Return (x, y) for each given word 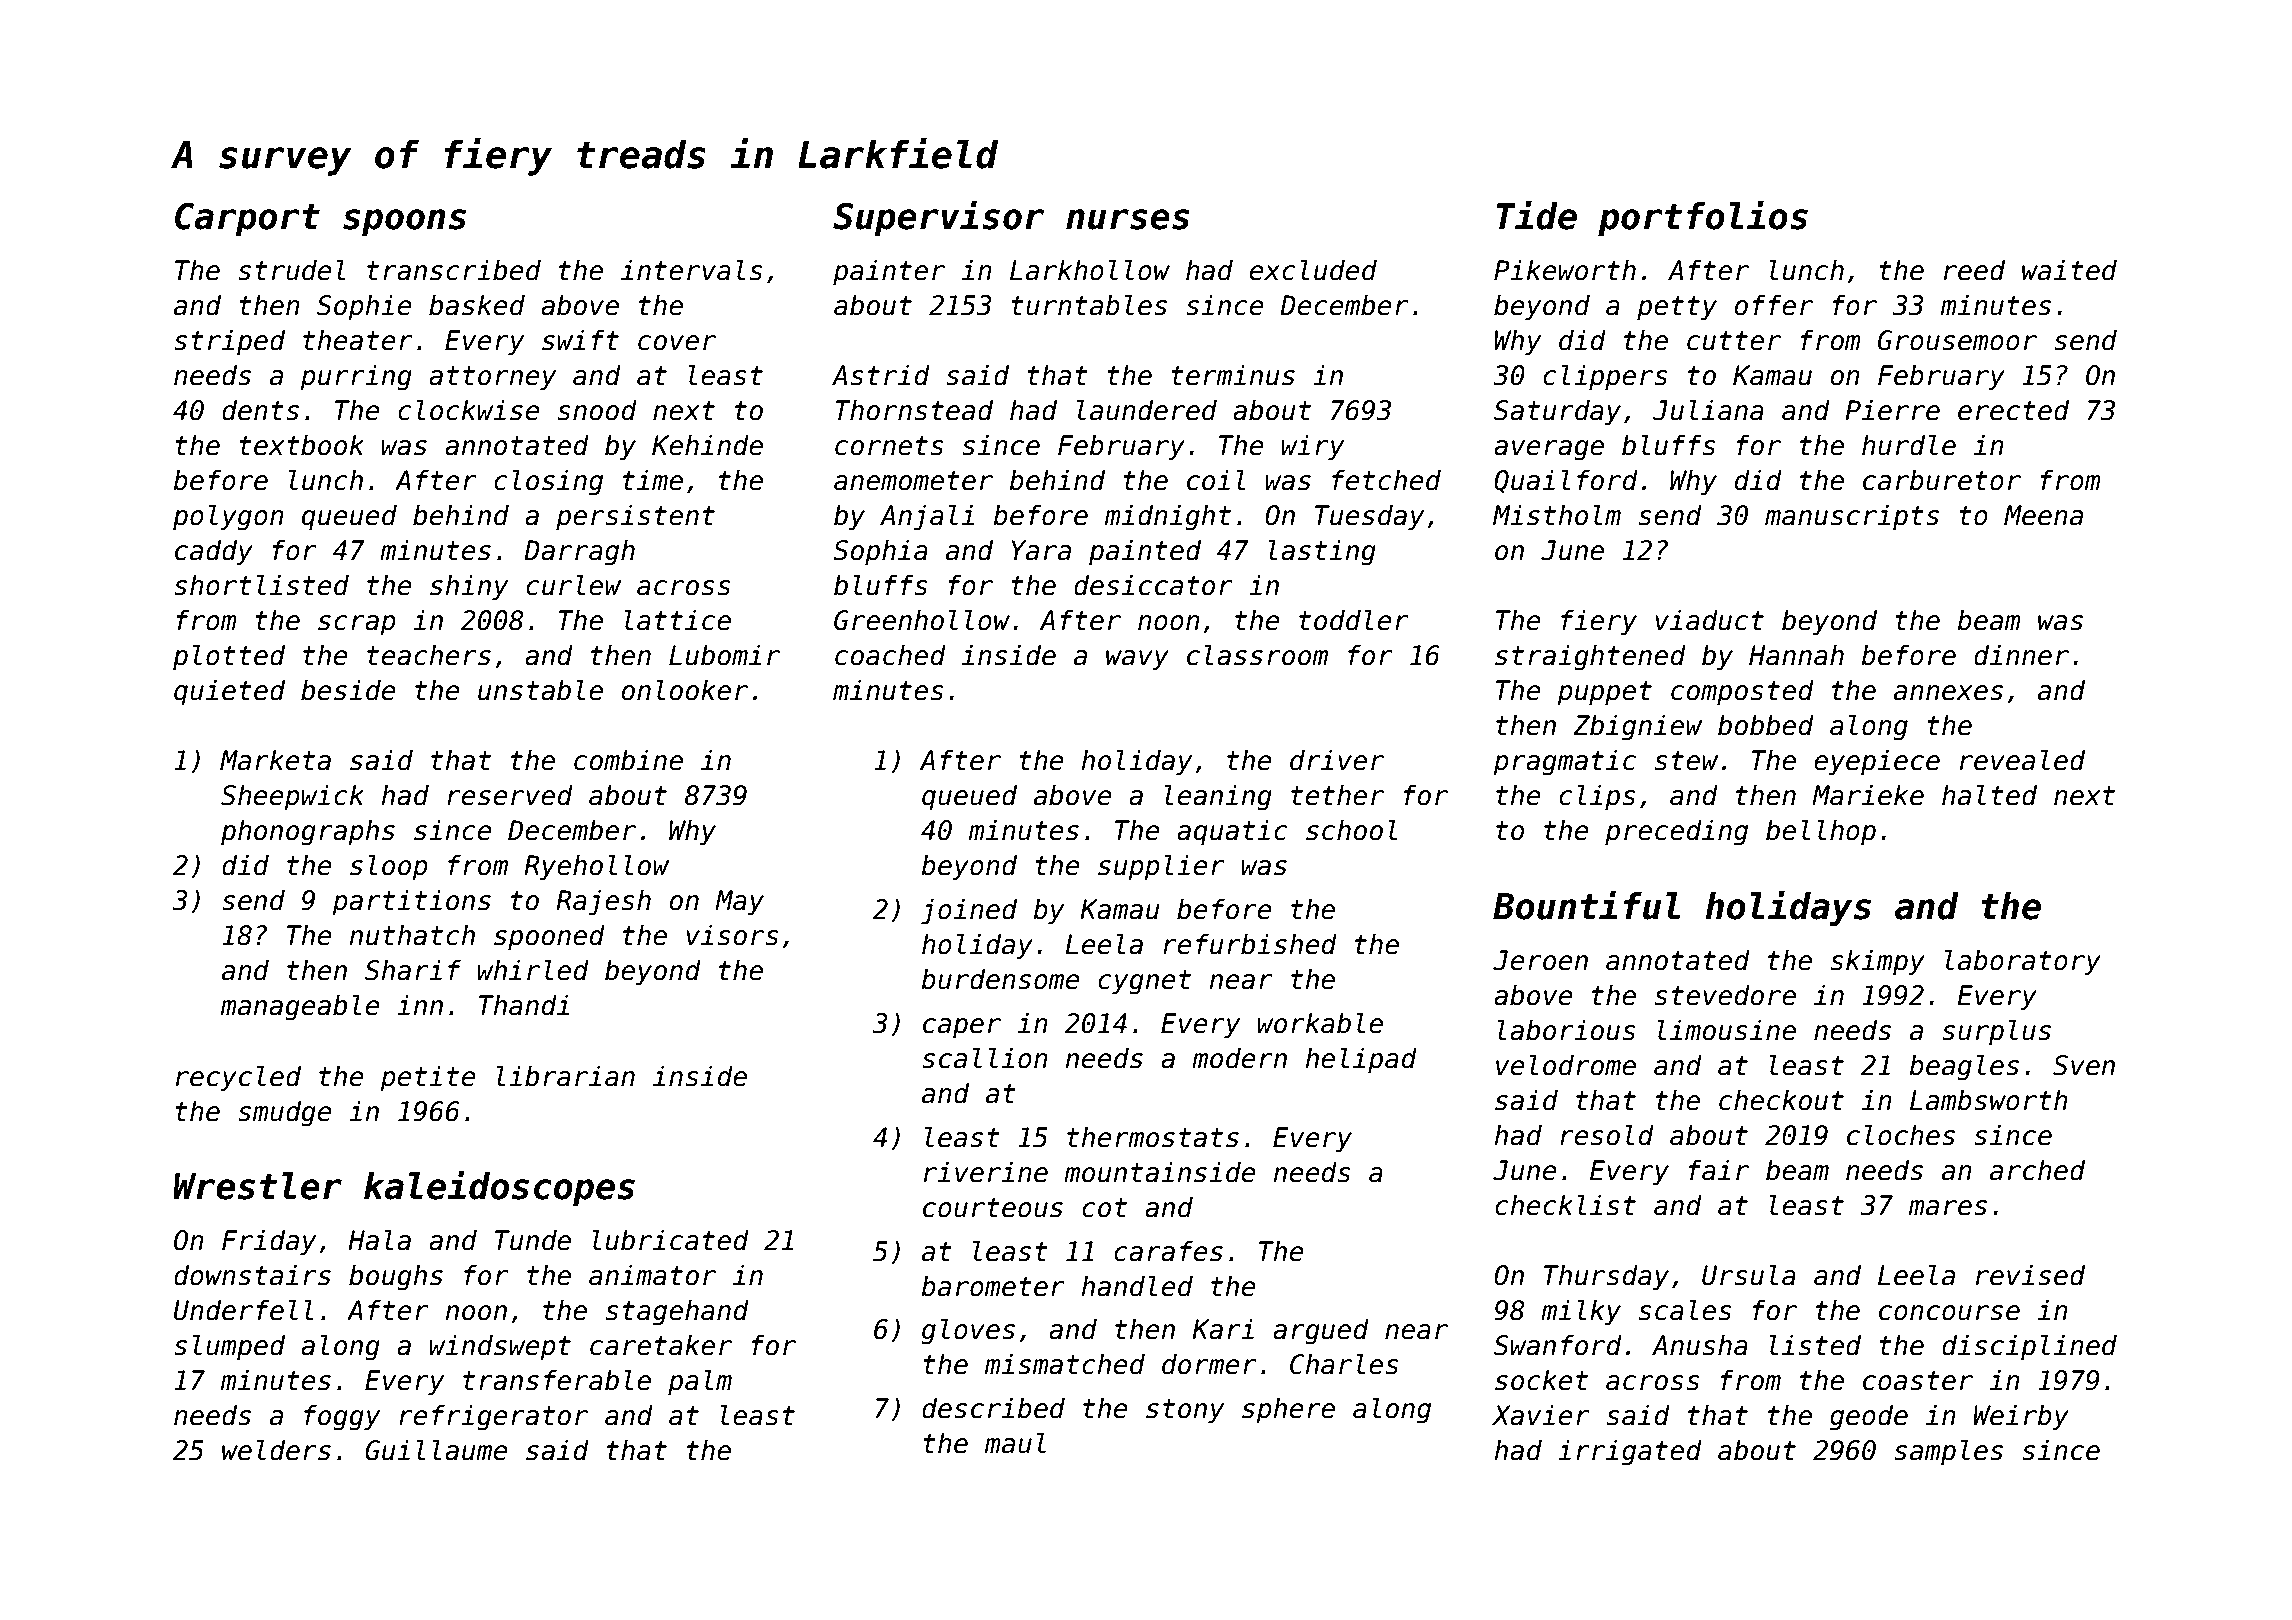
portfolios (1703, 218)
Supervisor (938, 218)
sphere (1288, 1410)
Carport (247, 219)
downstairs (252, 1275)
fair (1719, 1170)
